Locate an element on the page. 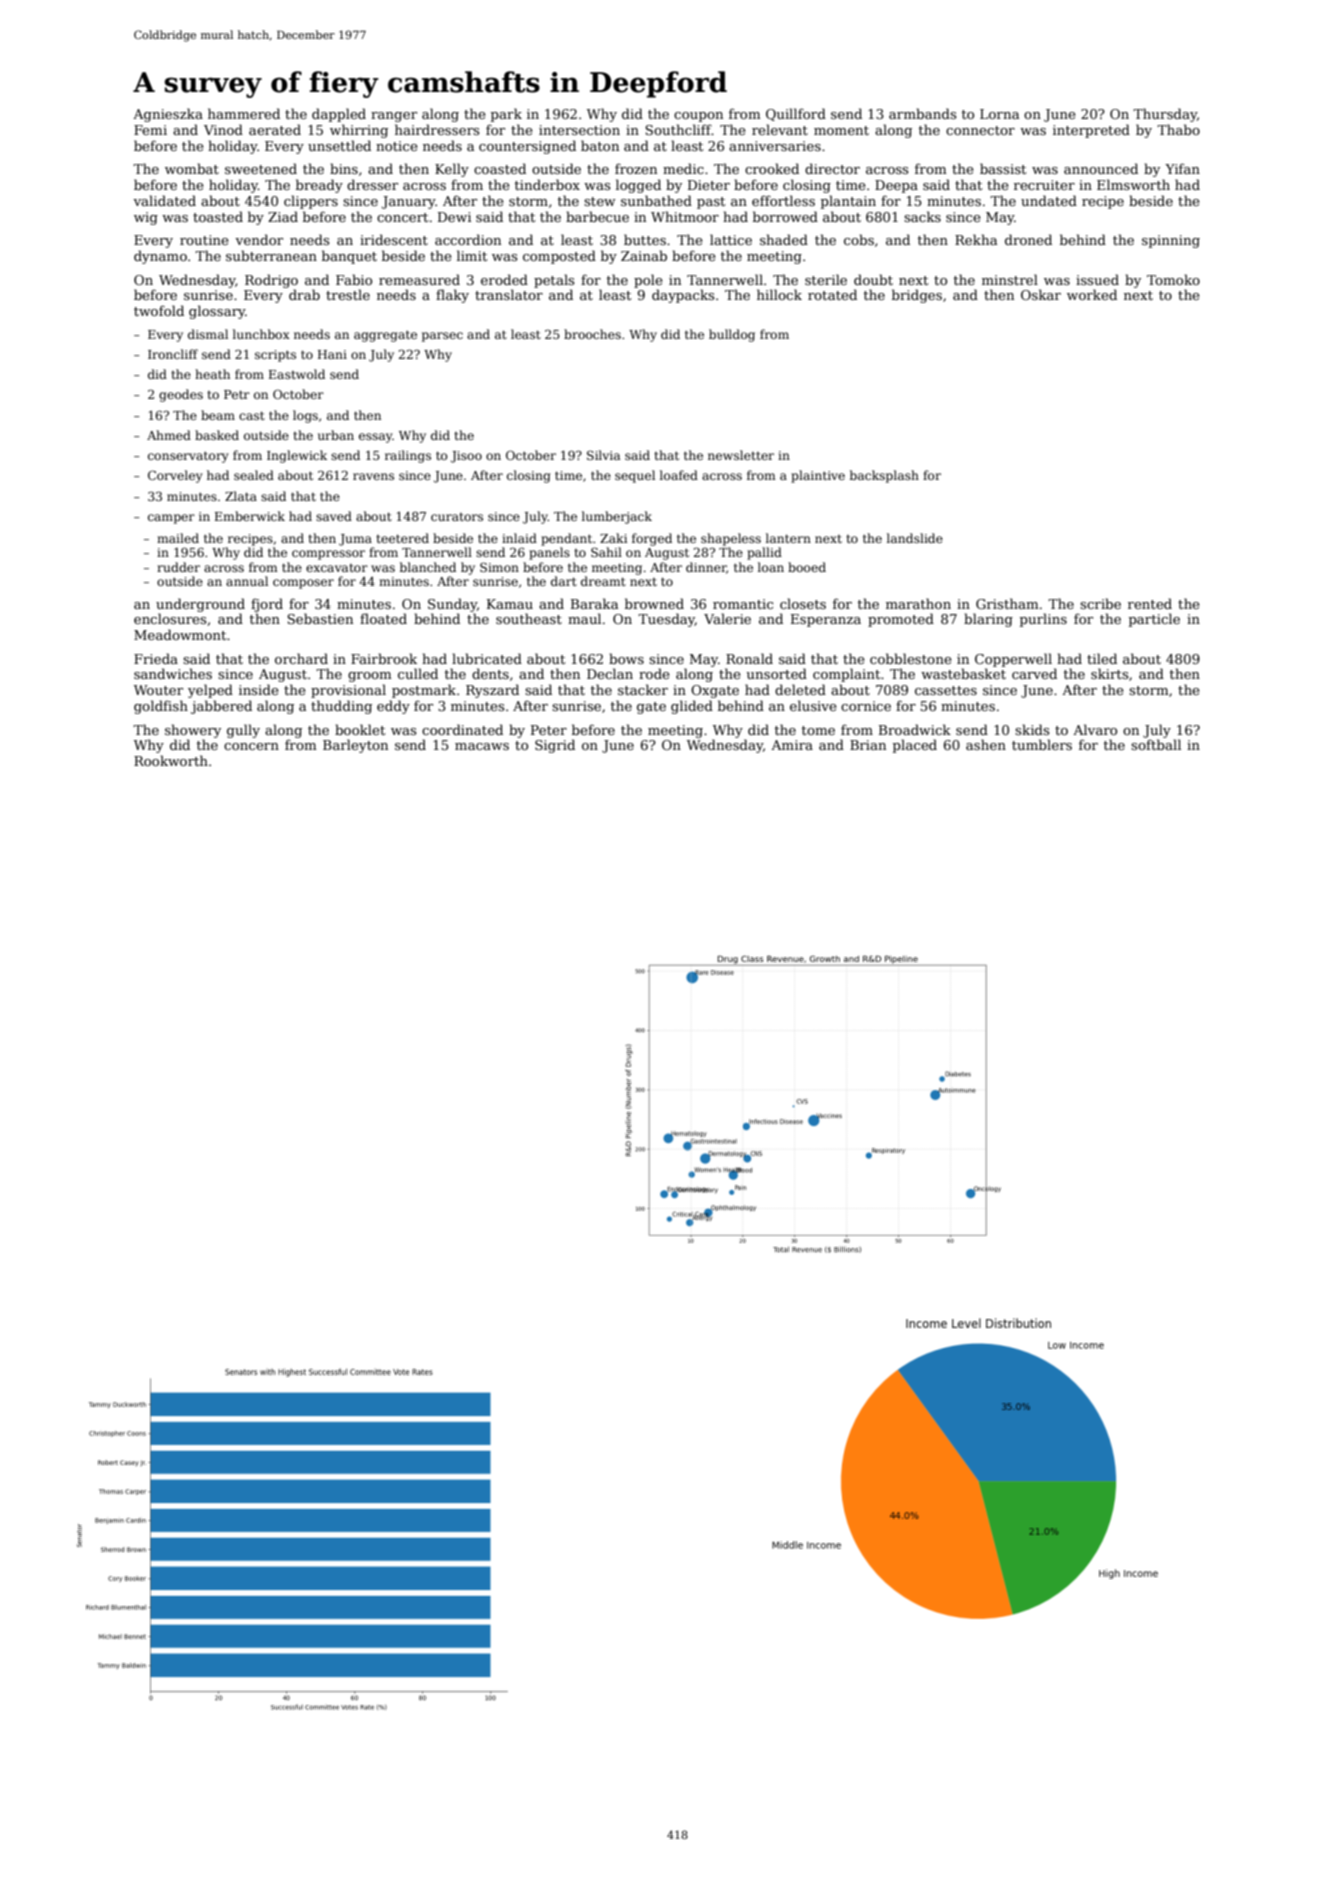  Silvia is located at coordinates (603, 455).
